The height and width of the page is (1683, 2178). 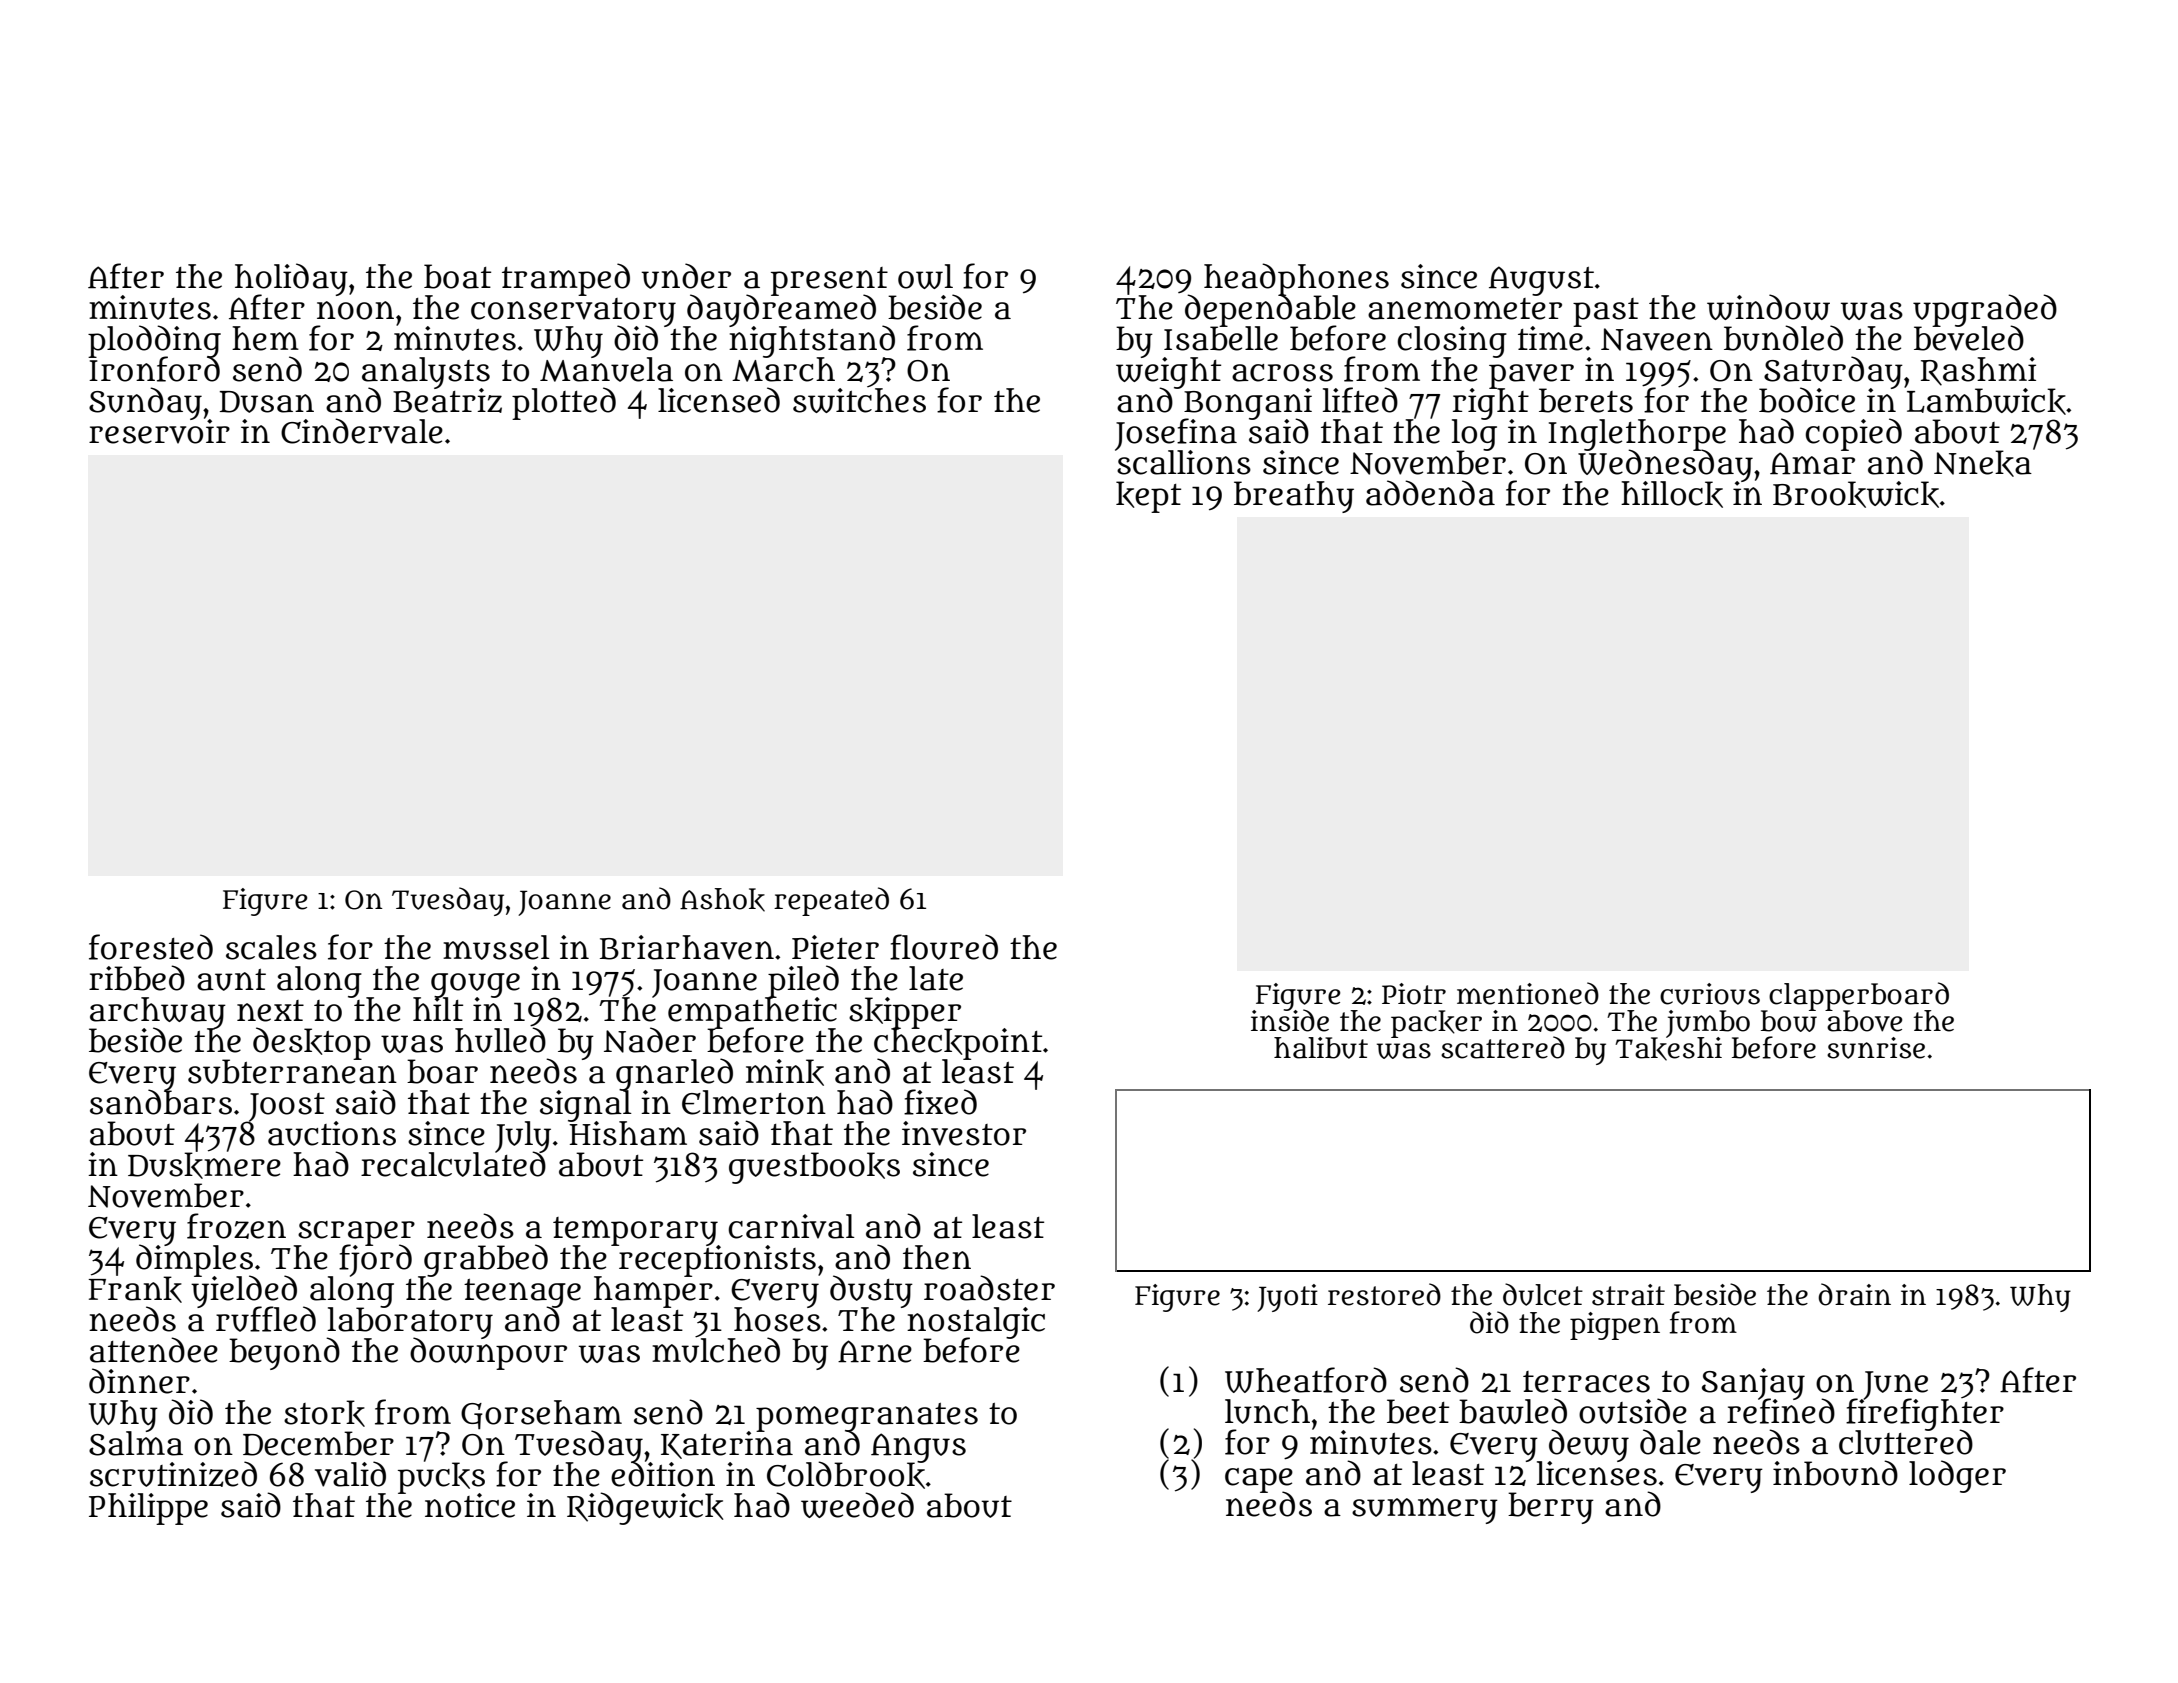 What do you see at coordinates (291, 279) in the page?
I see `holiday` at bounding box center [291, 279].
